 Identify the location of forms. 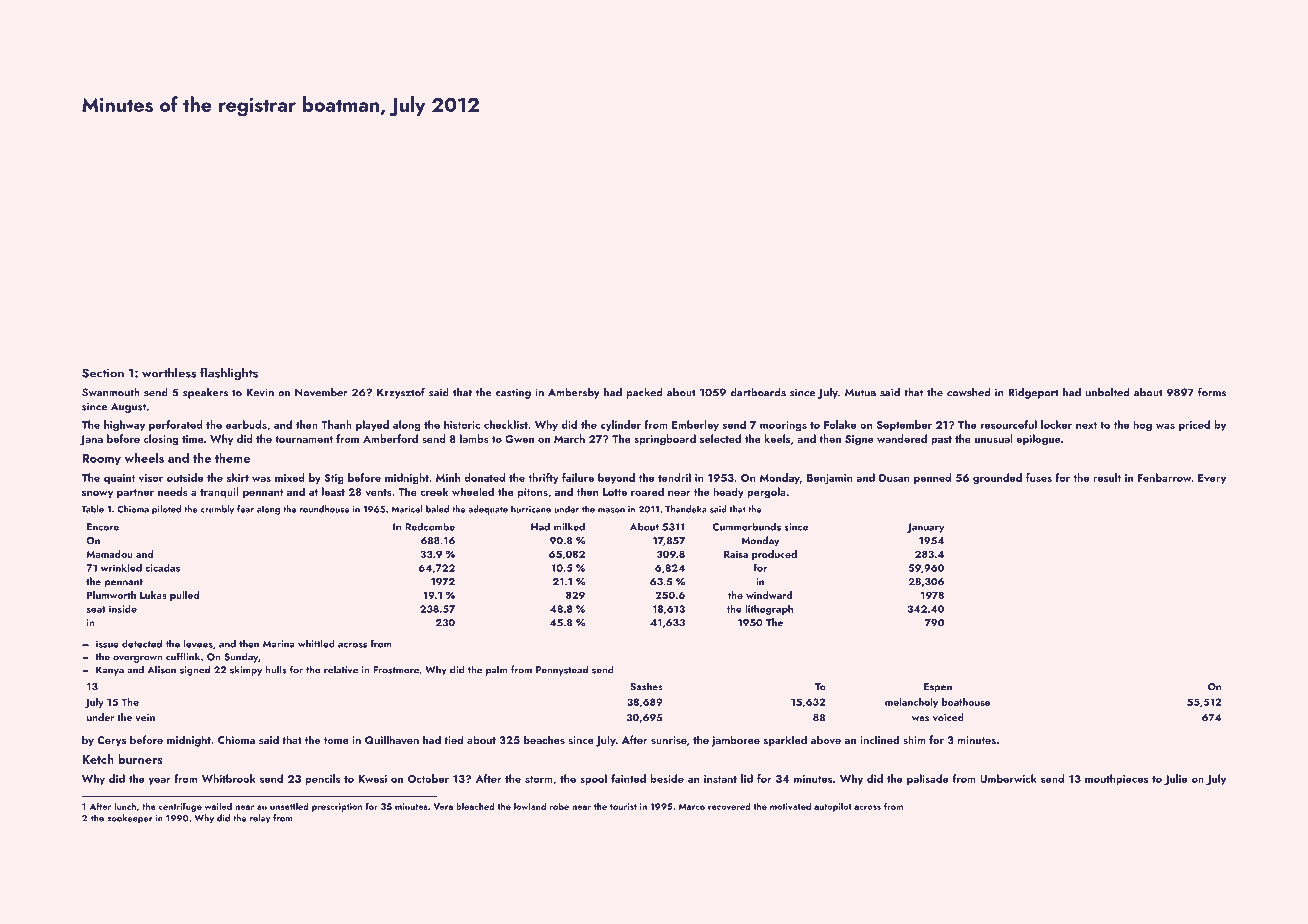
(1212, 392).
